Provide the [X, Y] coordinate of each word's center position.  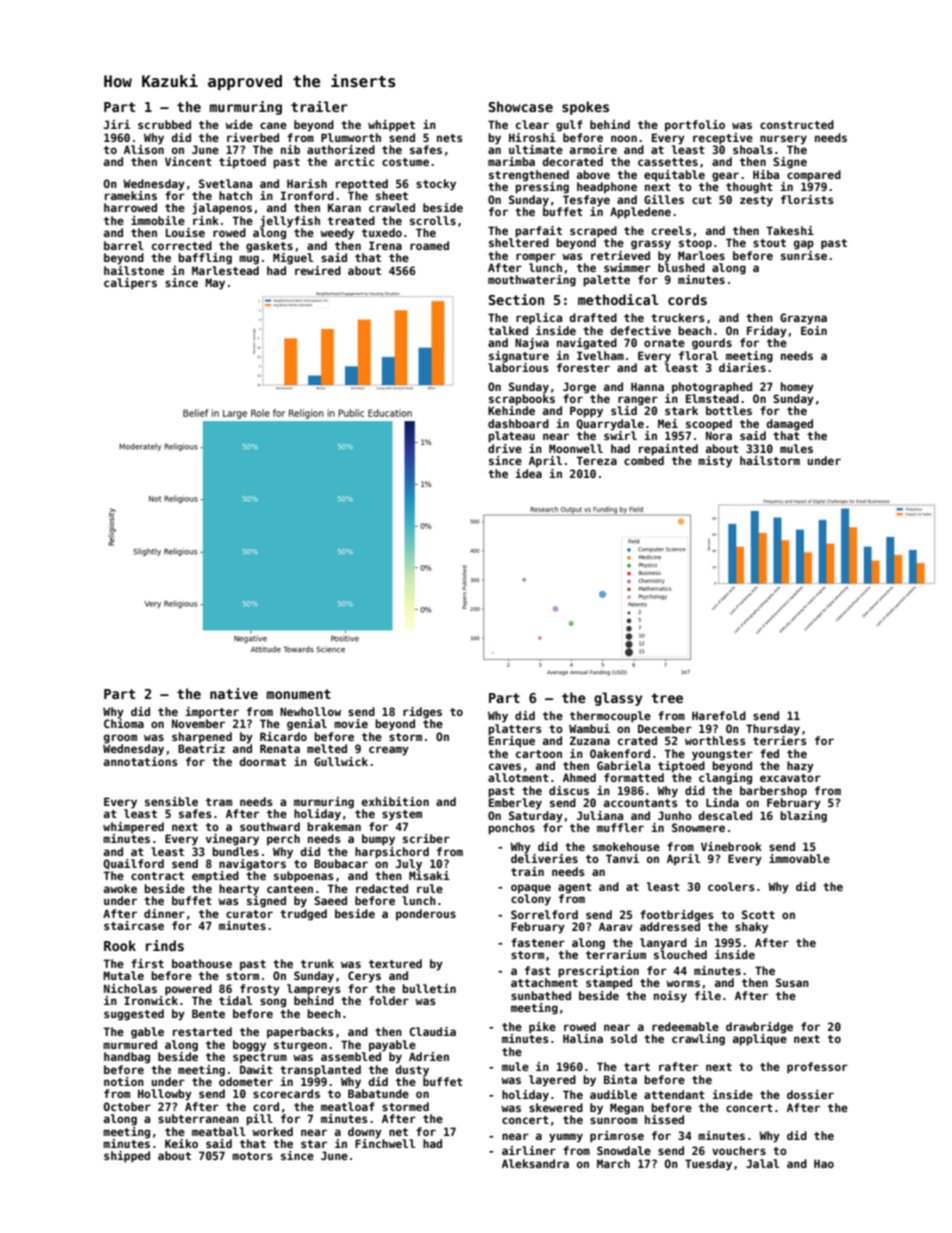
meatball [219, 1131]
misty [715, 462]
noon [624, 138]
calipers [130, 284]
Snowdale [624, 1150]
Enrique [512, 742]
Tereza [596, 460]
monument [299, 694]
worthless [715, 740]
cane [273, 125]
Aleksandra [535, 1163]
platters [515, 730]
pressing [542, 188]
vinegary [232, 840]
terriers [780, 740]
